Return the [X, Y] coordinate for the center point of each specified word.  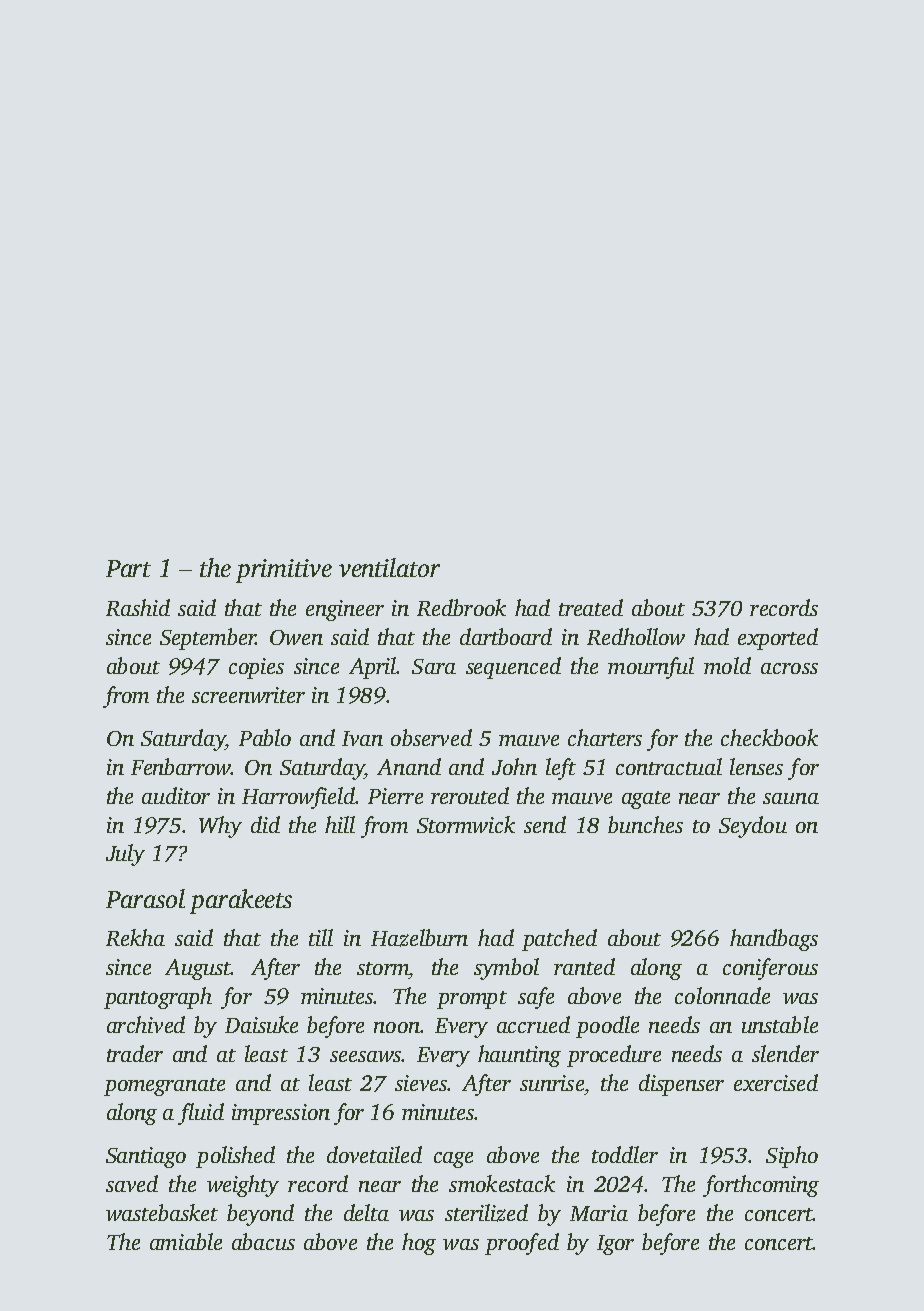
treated [591, 607]
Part [128, 568]
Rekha [135, 937]
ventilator [389, 567]
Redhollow [636, 636]
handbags [774, 940]
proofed [522, 1244]
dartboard [506, 636]
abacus [263, 1241]
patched [559, 940]
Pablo [265, 737]
